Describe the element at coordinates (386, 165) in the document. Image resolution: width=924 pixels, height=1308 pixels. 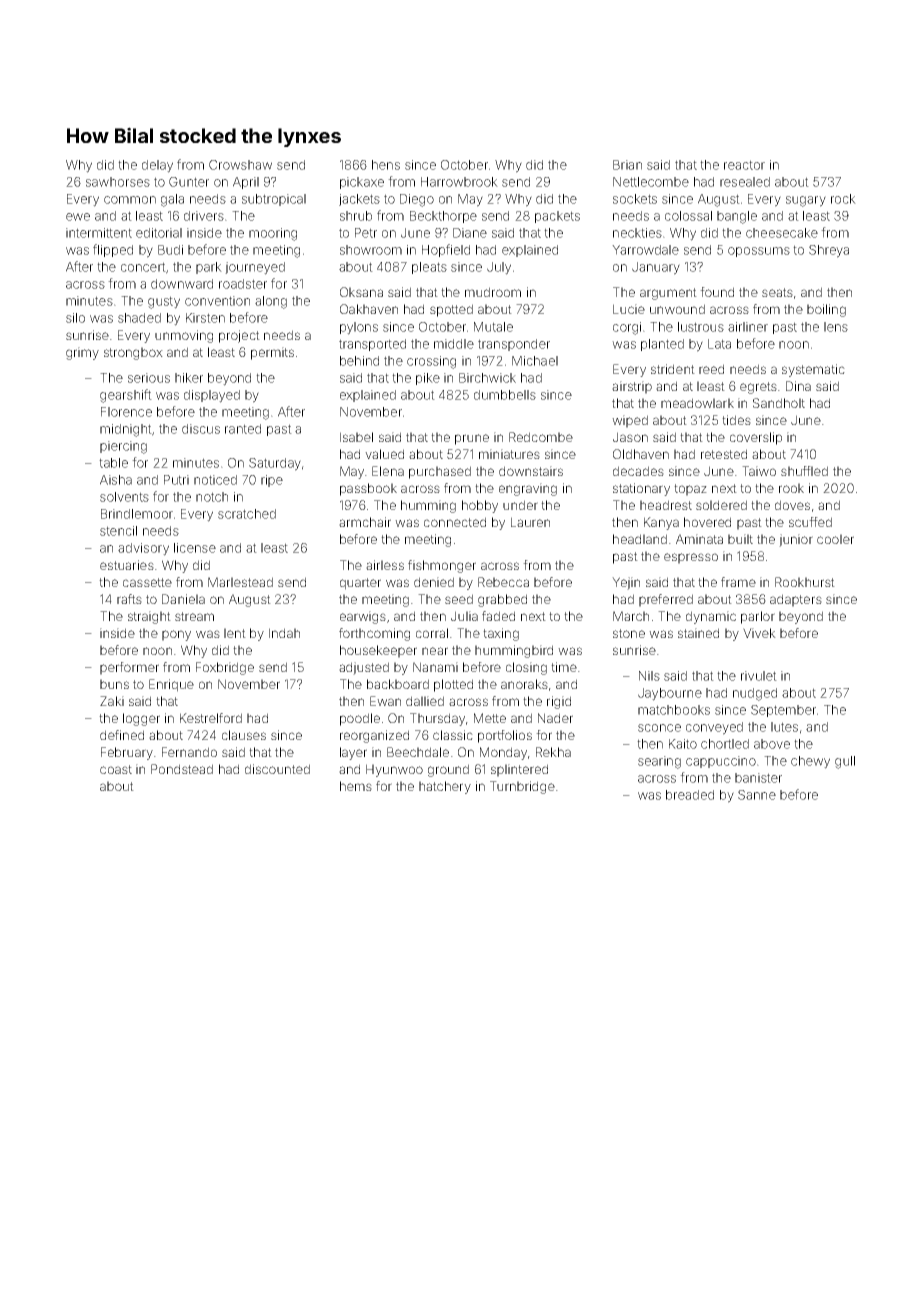
I see `hens` at that location.
